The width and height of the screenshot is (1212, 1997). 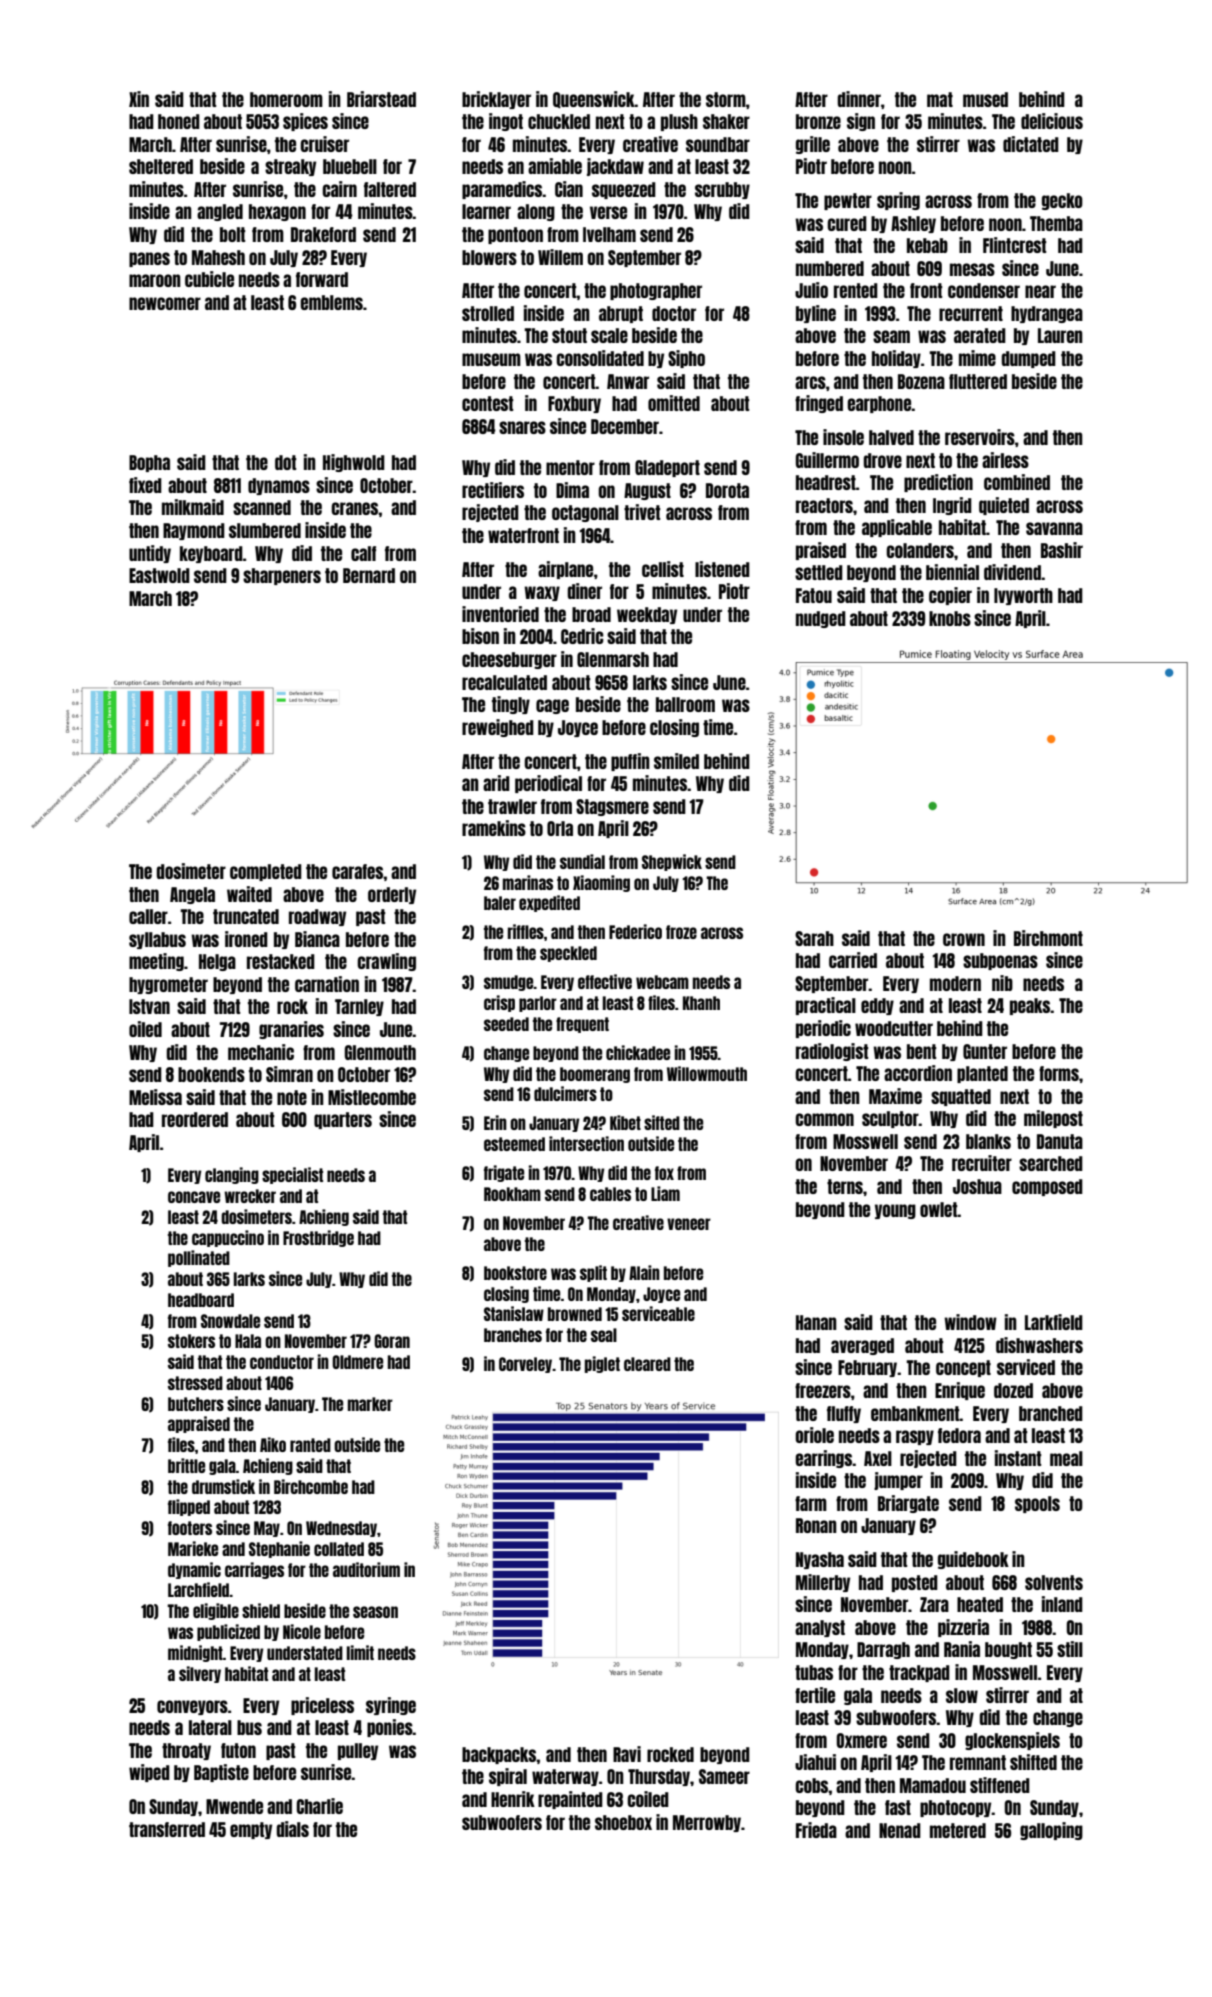 What do you see at coordinates (281, 961) in the screenshot?
I see `restacked` at bounding box center [281, 961].
